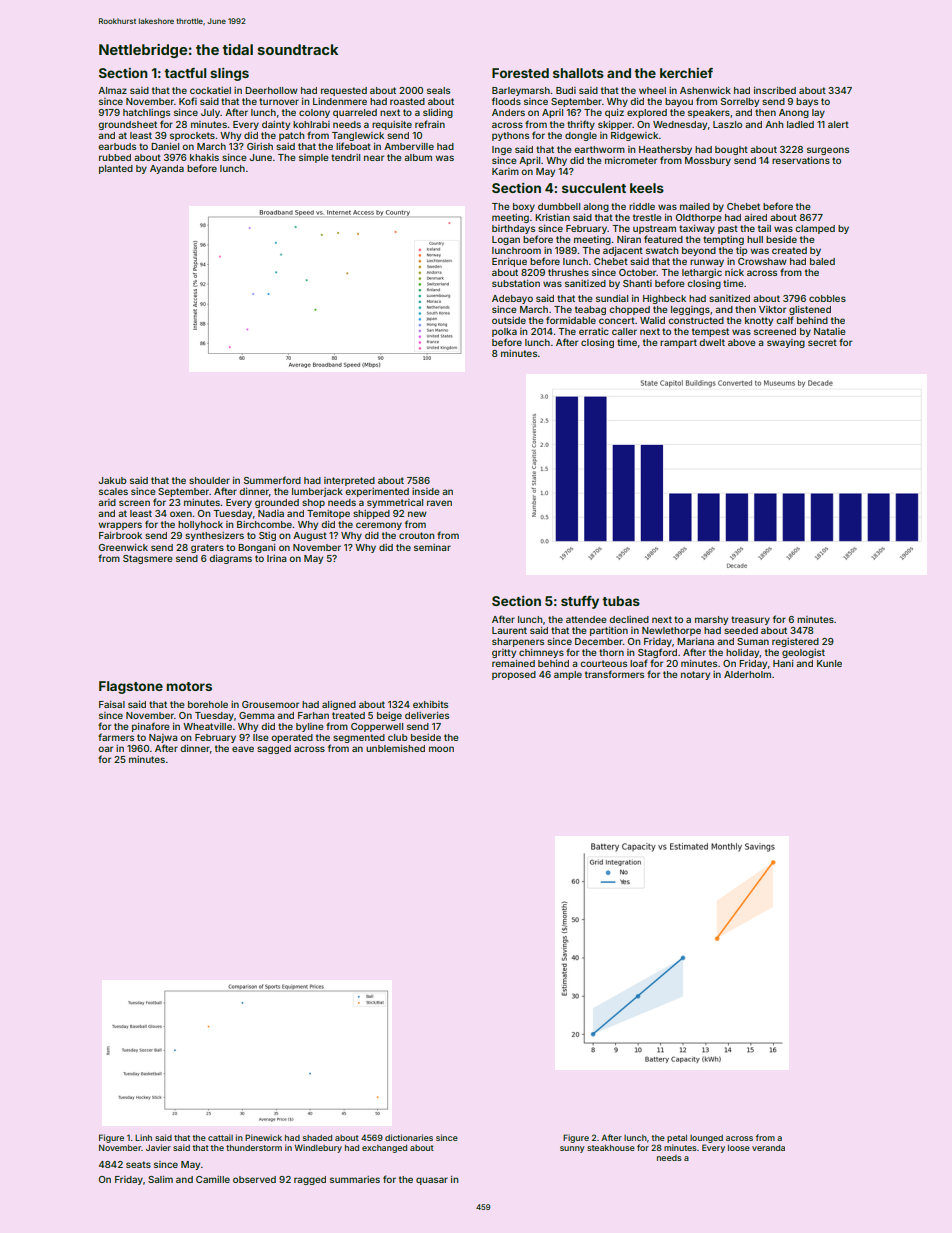 The width and height of the screenshot is (952, 1233). I want to click on Summerford, so click(272, 480).
